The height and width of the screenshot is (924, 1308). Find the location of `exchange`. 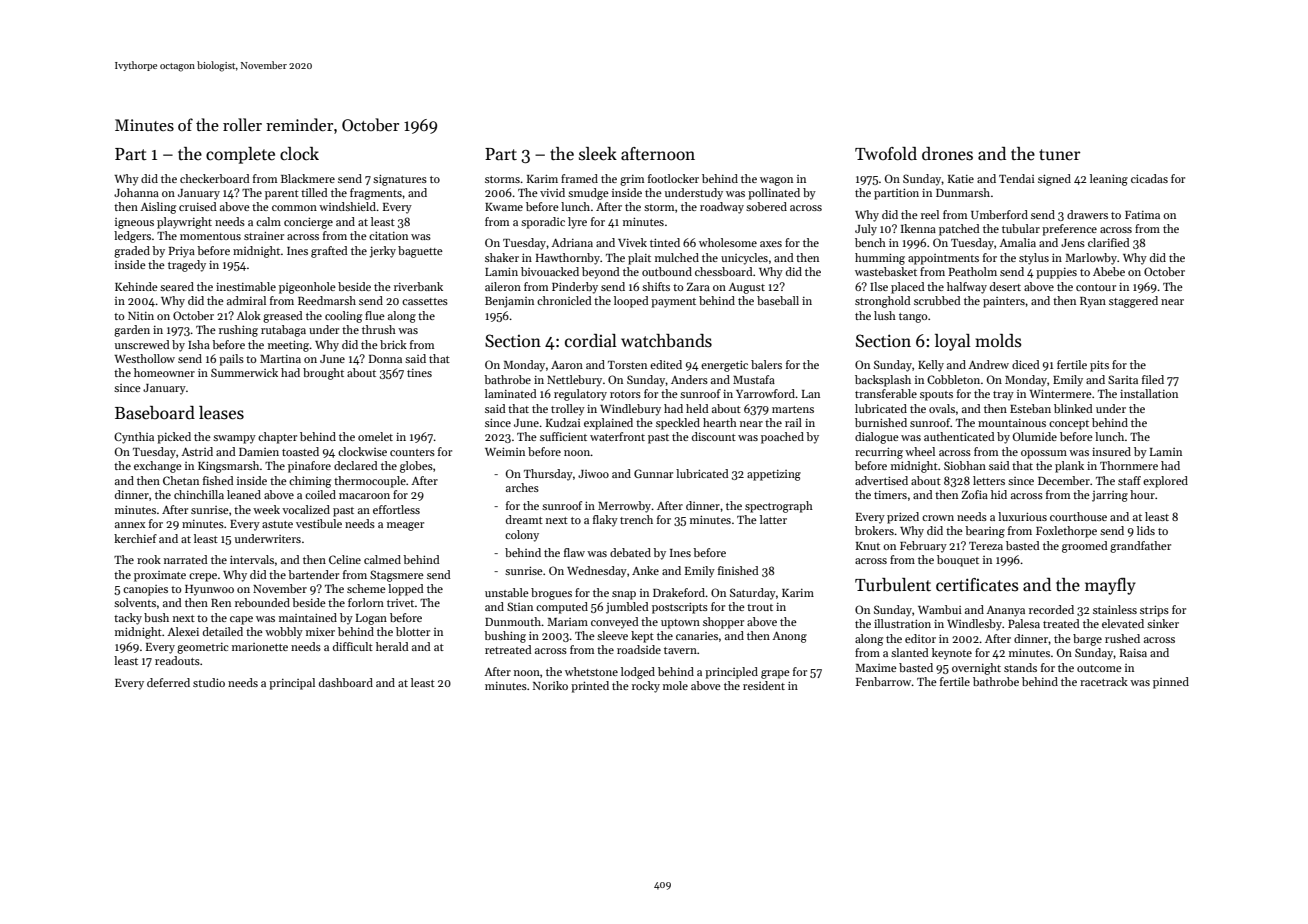

exchange is located at coordinates (158, 467).
